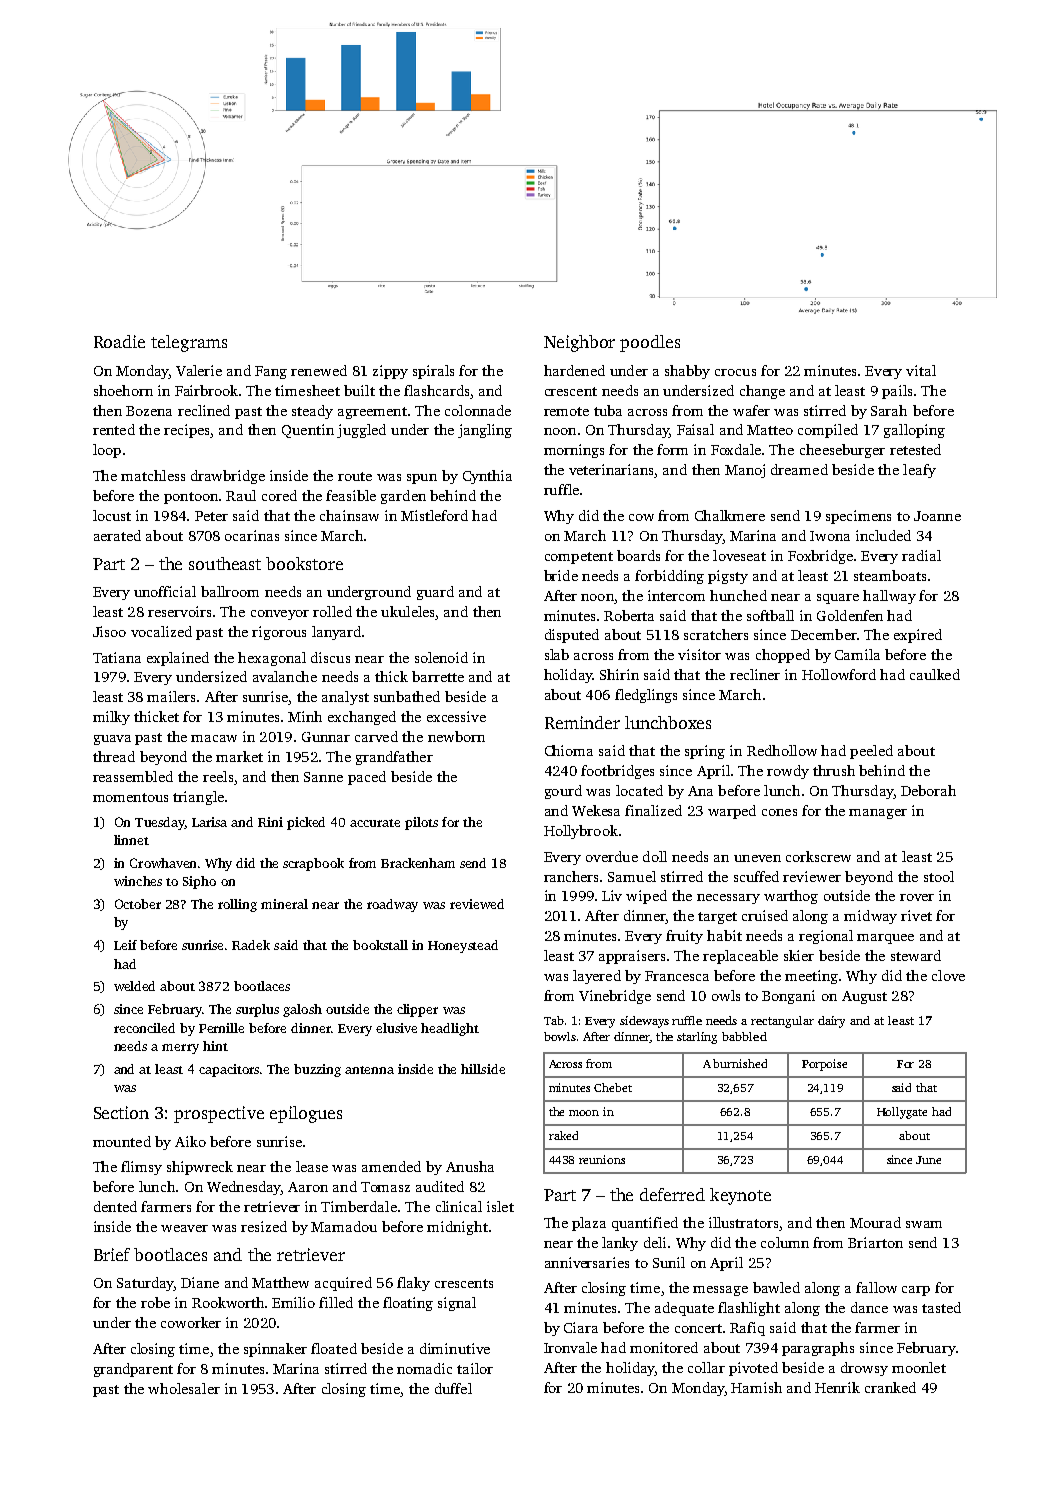 The height and width of the document is (1504, 1059). Describe the element at coordinates (191, 1322) in the document. I see `coworker` at that location.
